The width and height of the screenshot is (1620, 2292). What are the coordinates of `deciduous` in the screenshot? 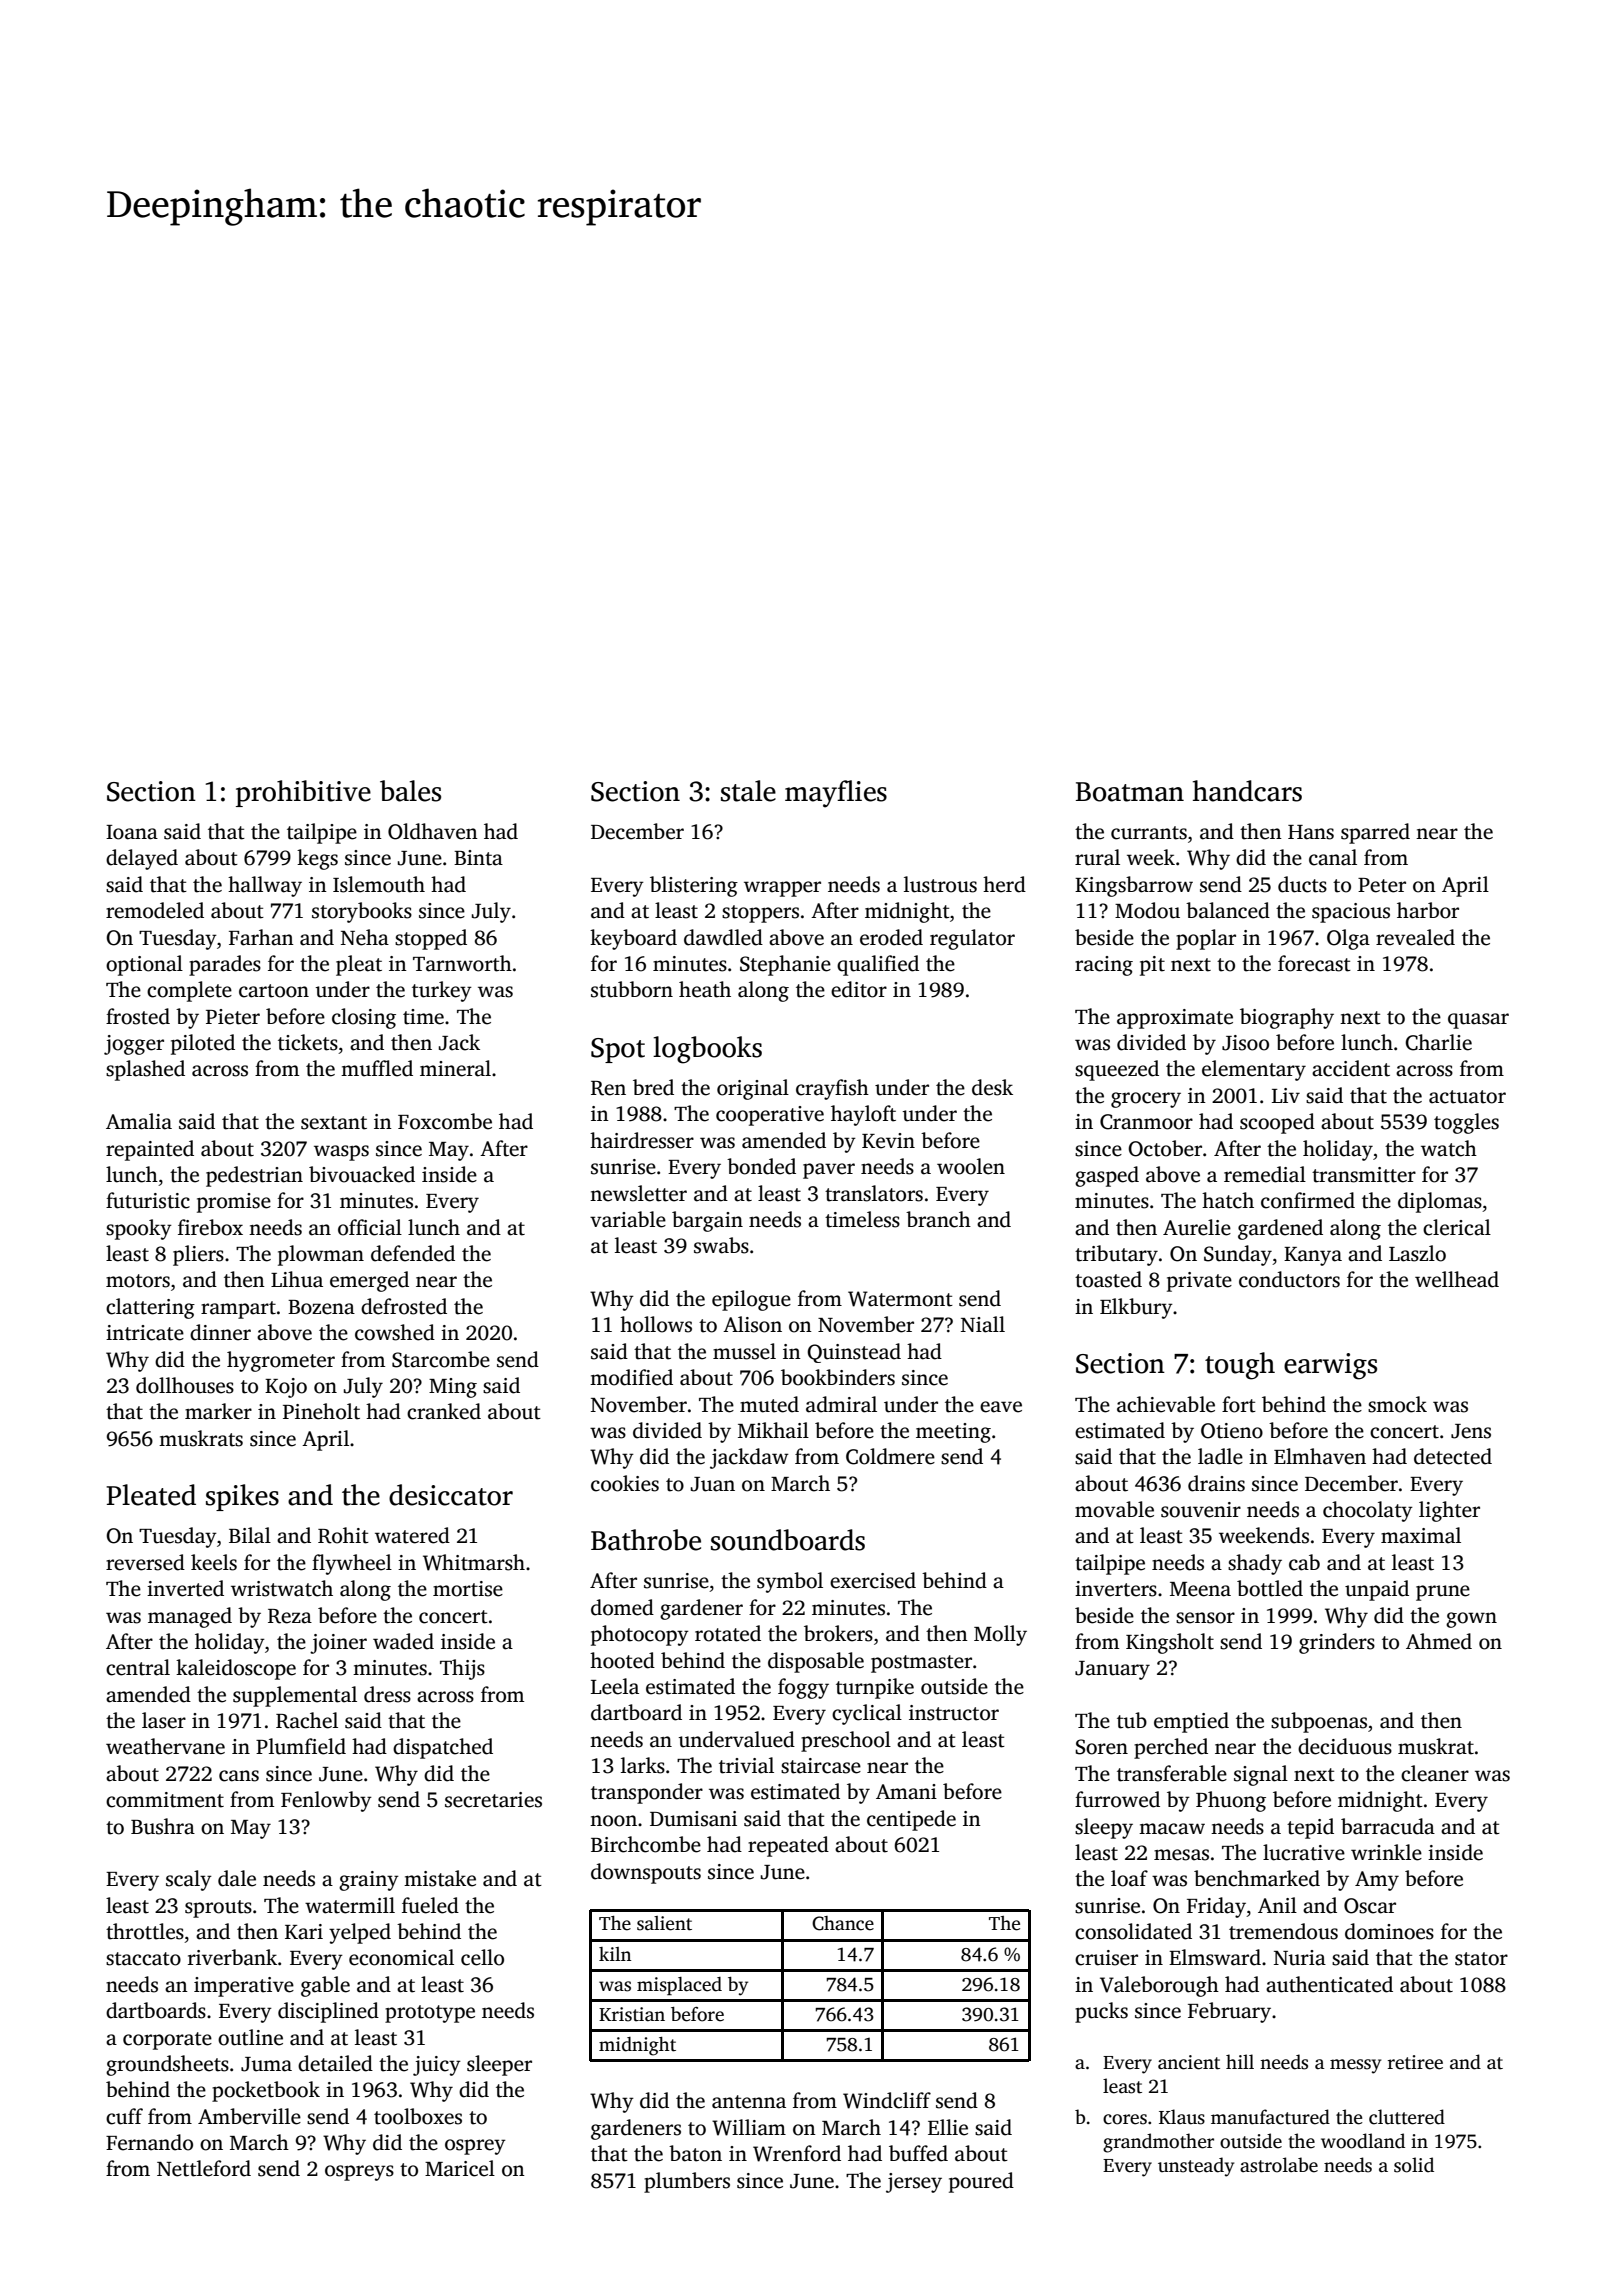 It's located at (1345, 1746).
